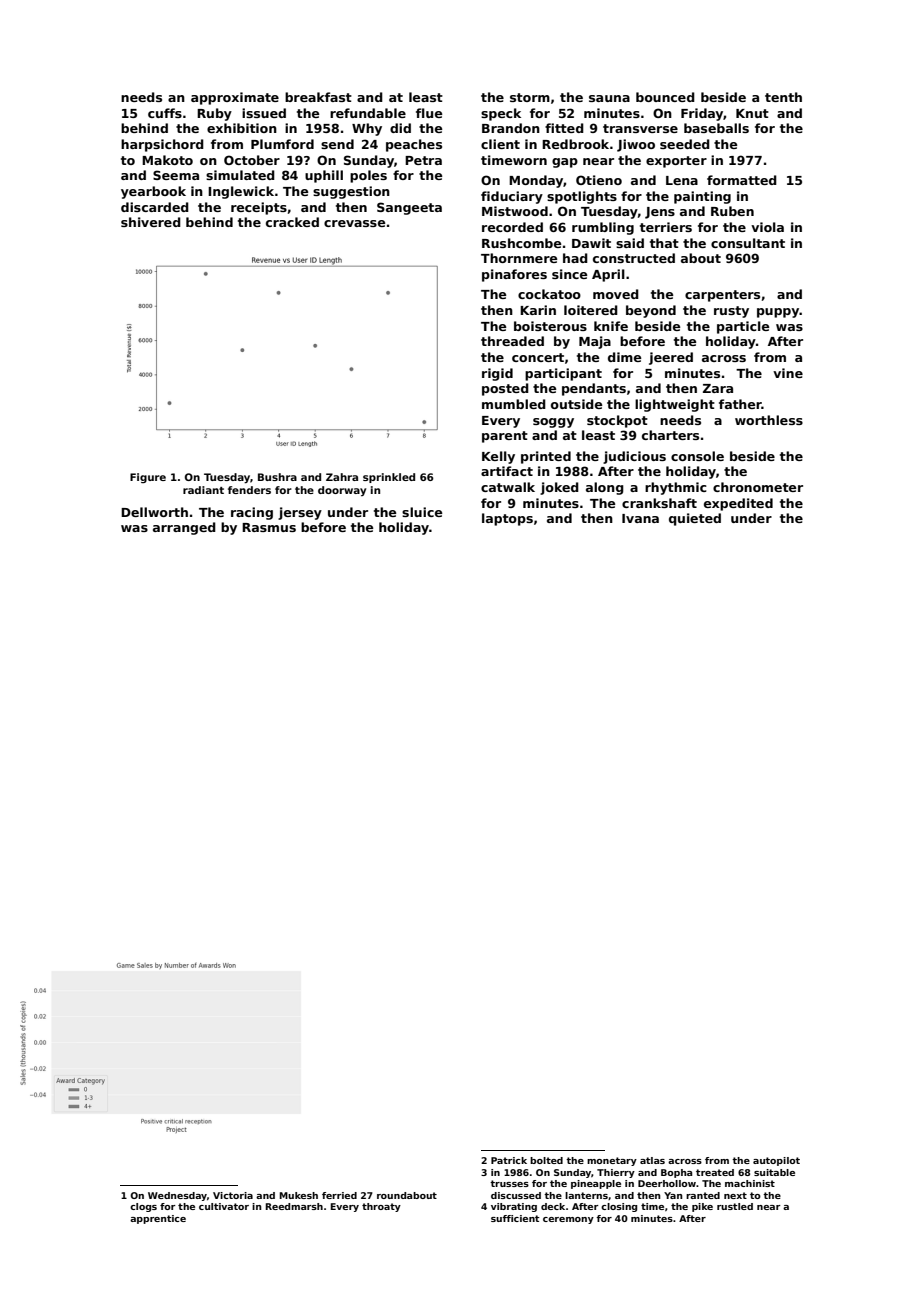 This screenshot has width=924, height=1308. I want to click on Mukesh, so click(299, 1195).
